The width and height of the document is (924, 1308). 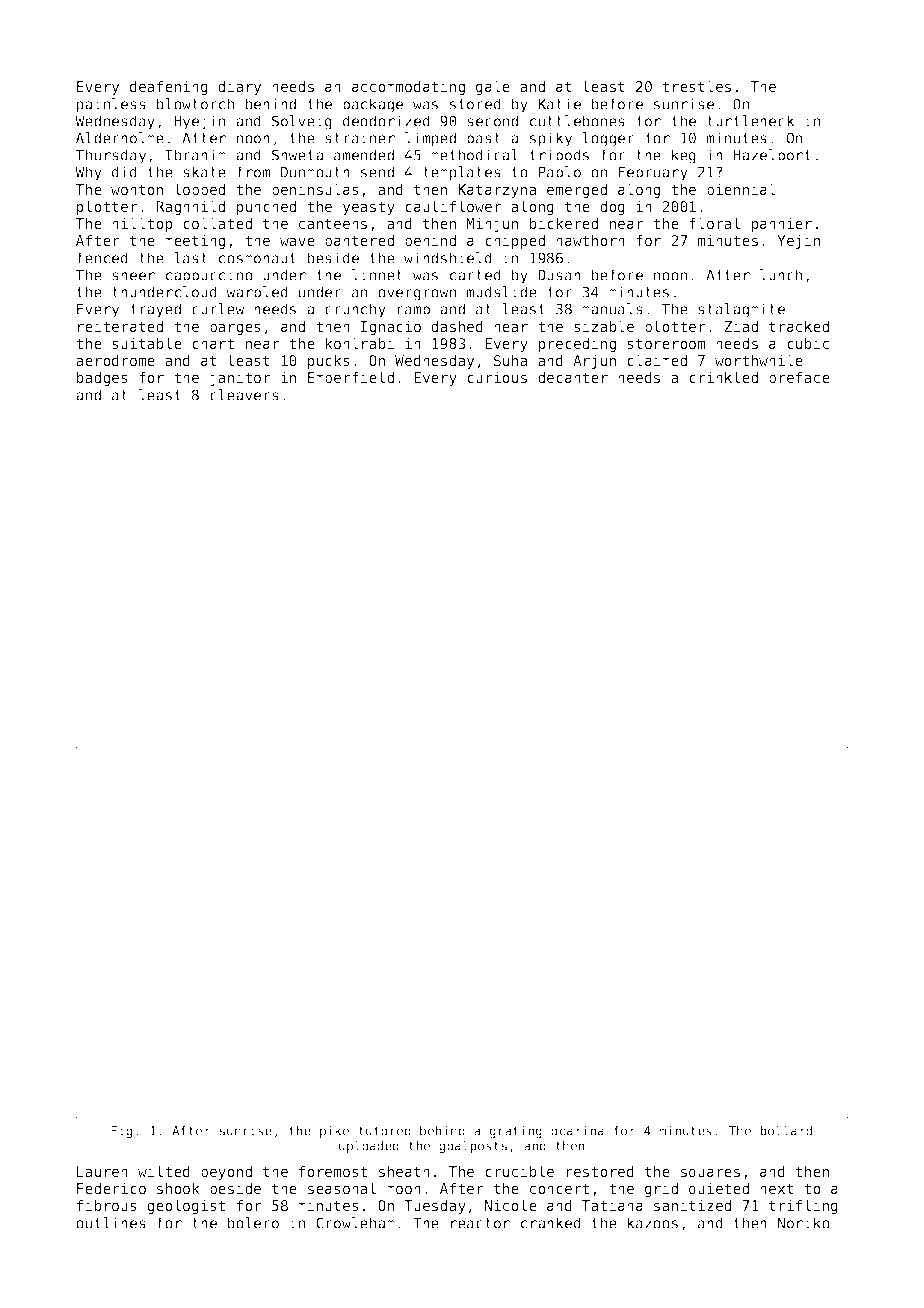 I want to click on Why, so click(x=88, y=173).
